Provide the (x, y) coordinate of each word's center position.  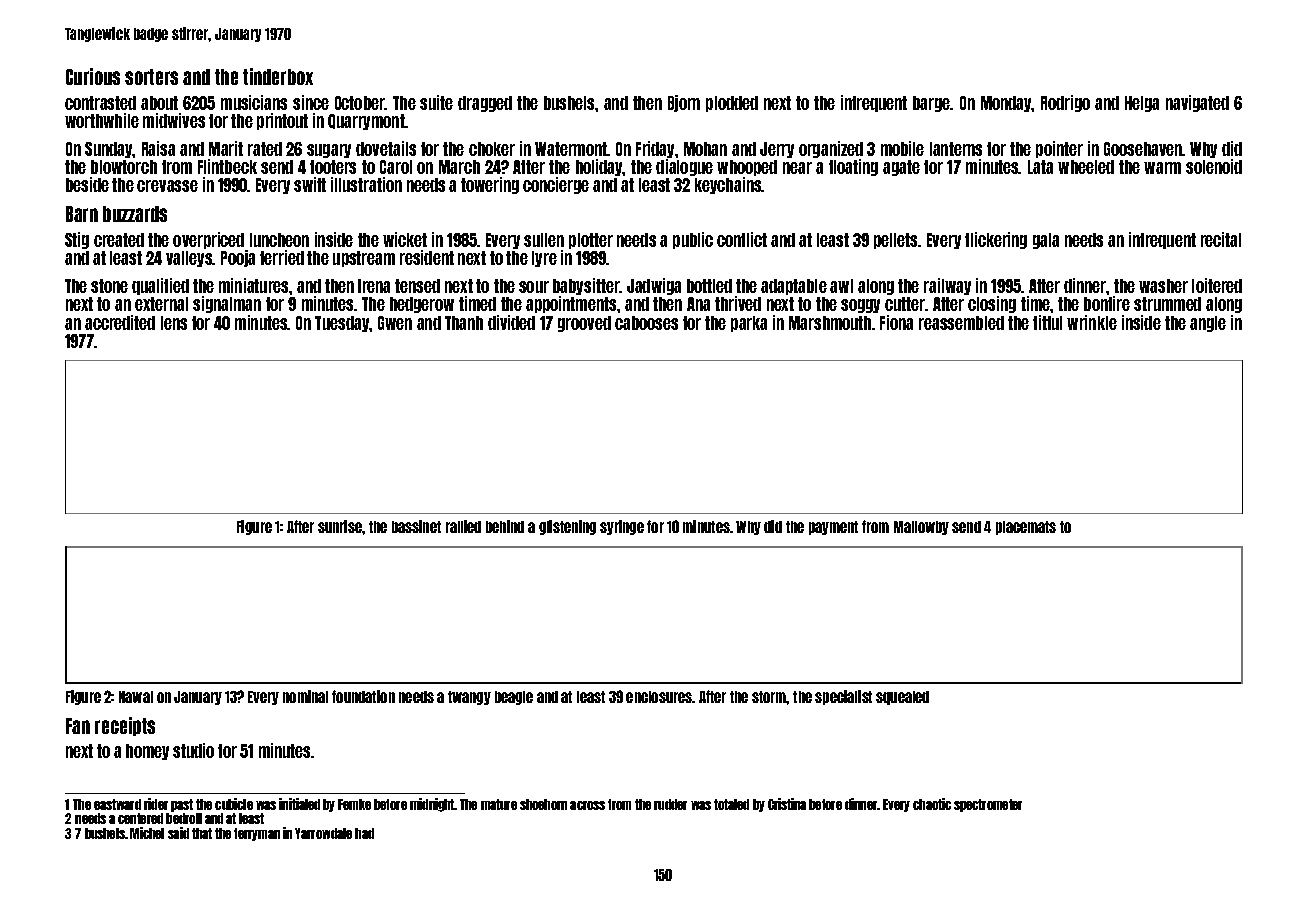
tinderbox (278, 76)
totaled (731, 804)
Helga (1142, 104)
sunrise (340, 526)
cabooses (646, 323)
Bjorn (684, 103)
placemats (1026, 528)
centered (140, 818)
